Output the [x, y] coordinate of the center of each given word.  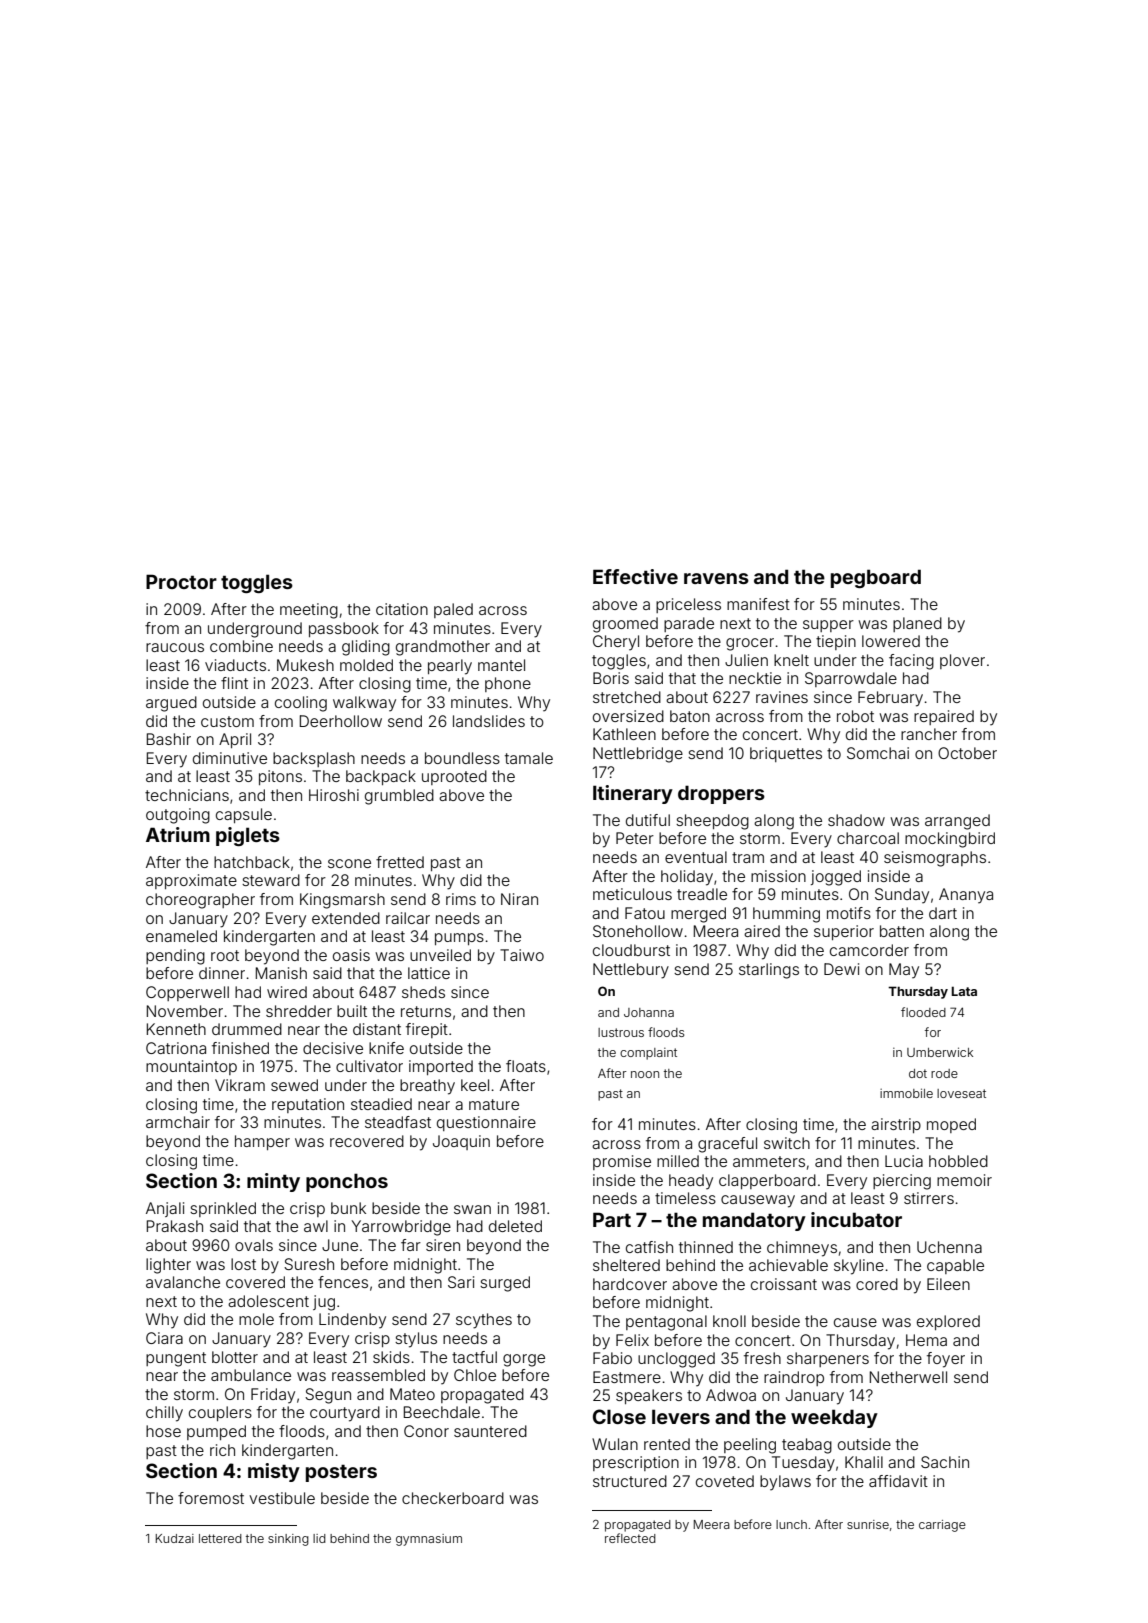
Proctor [181, 581]
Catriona [176, 1048]
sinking [288, 1540]
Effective [635, 576]
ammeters [769, 1161]
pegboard [876, 578]
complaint [648, 1054]
